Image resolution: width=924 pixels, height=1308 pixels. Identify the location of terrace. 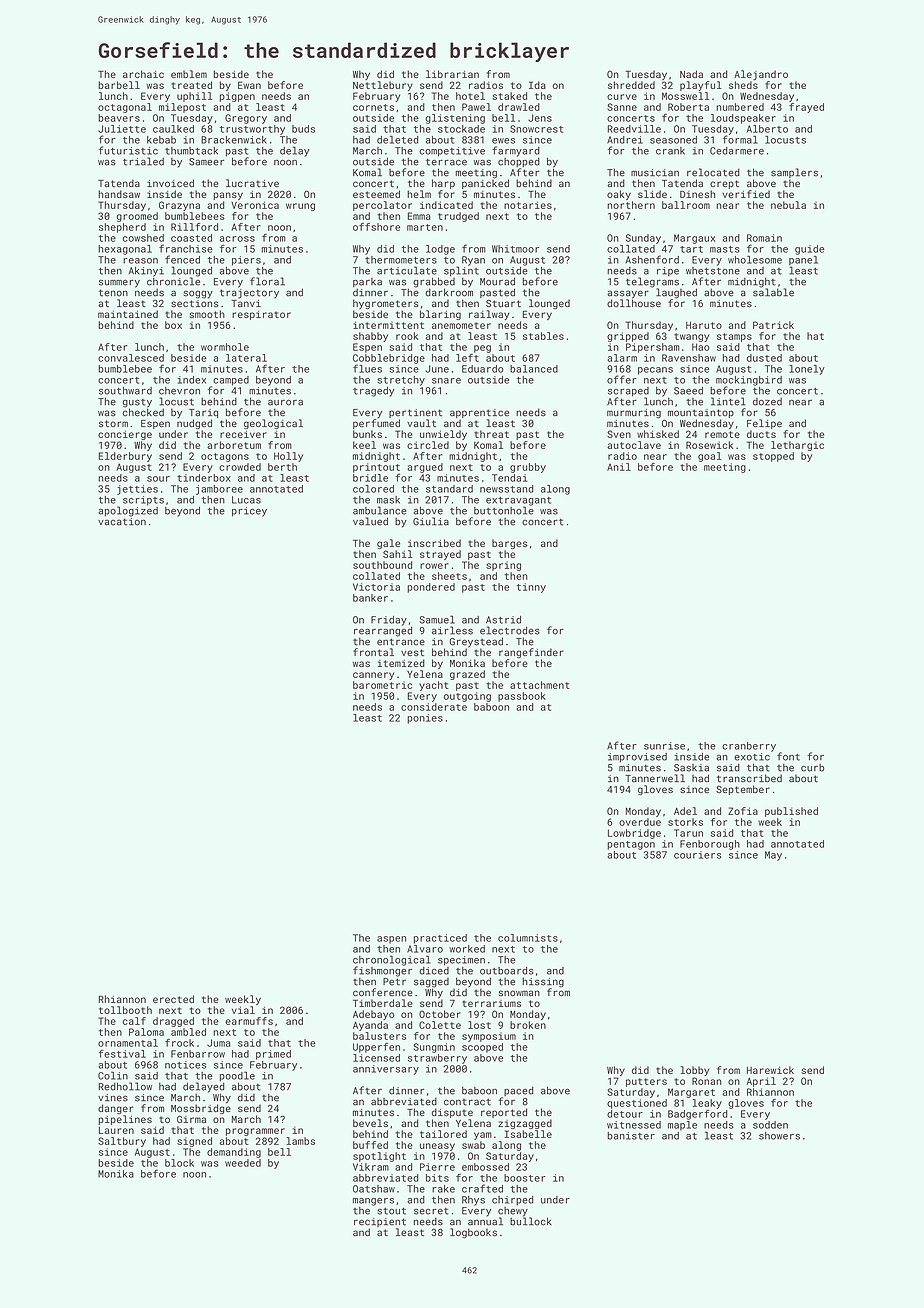
(446, 162).
